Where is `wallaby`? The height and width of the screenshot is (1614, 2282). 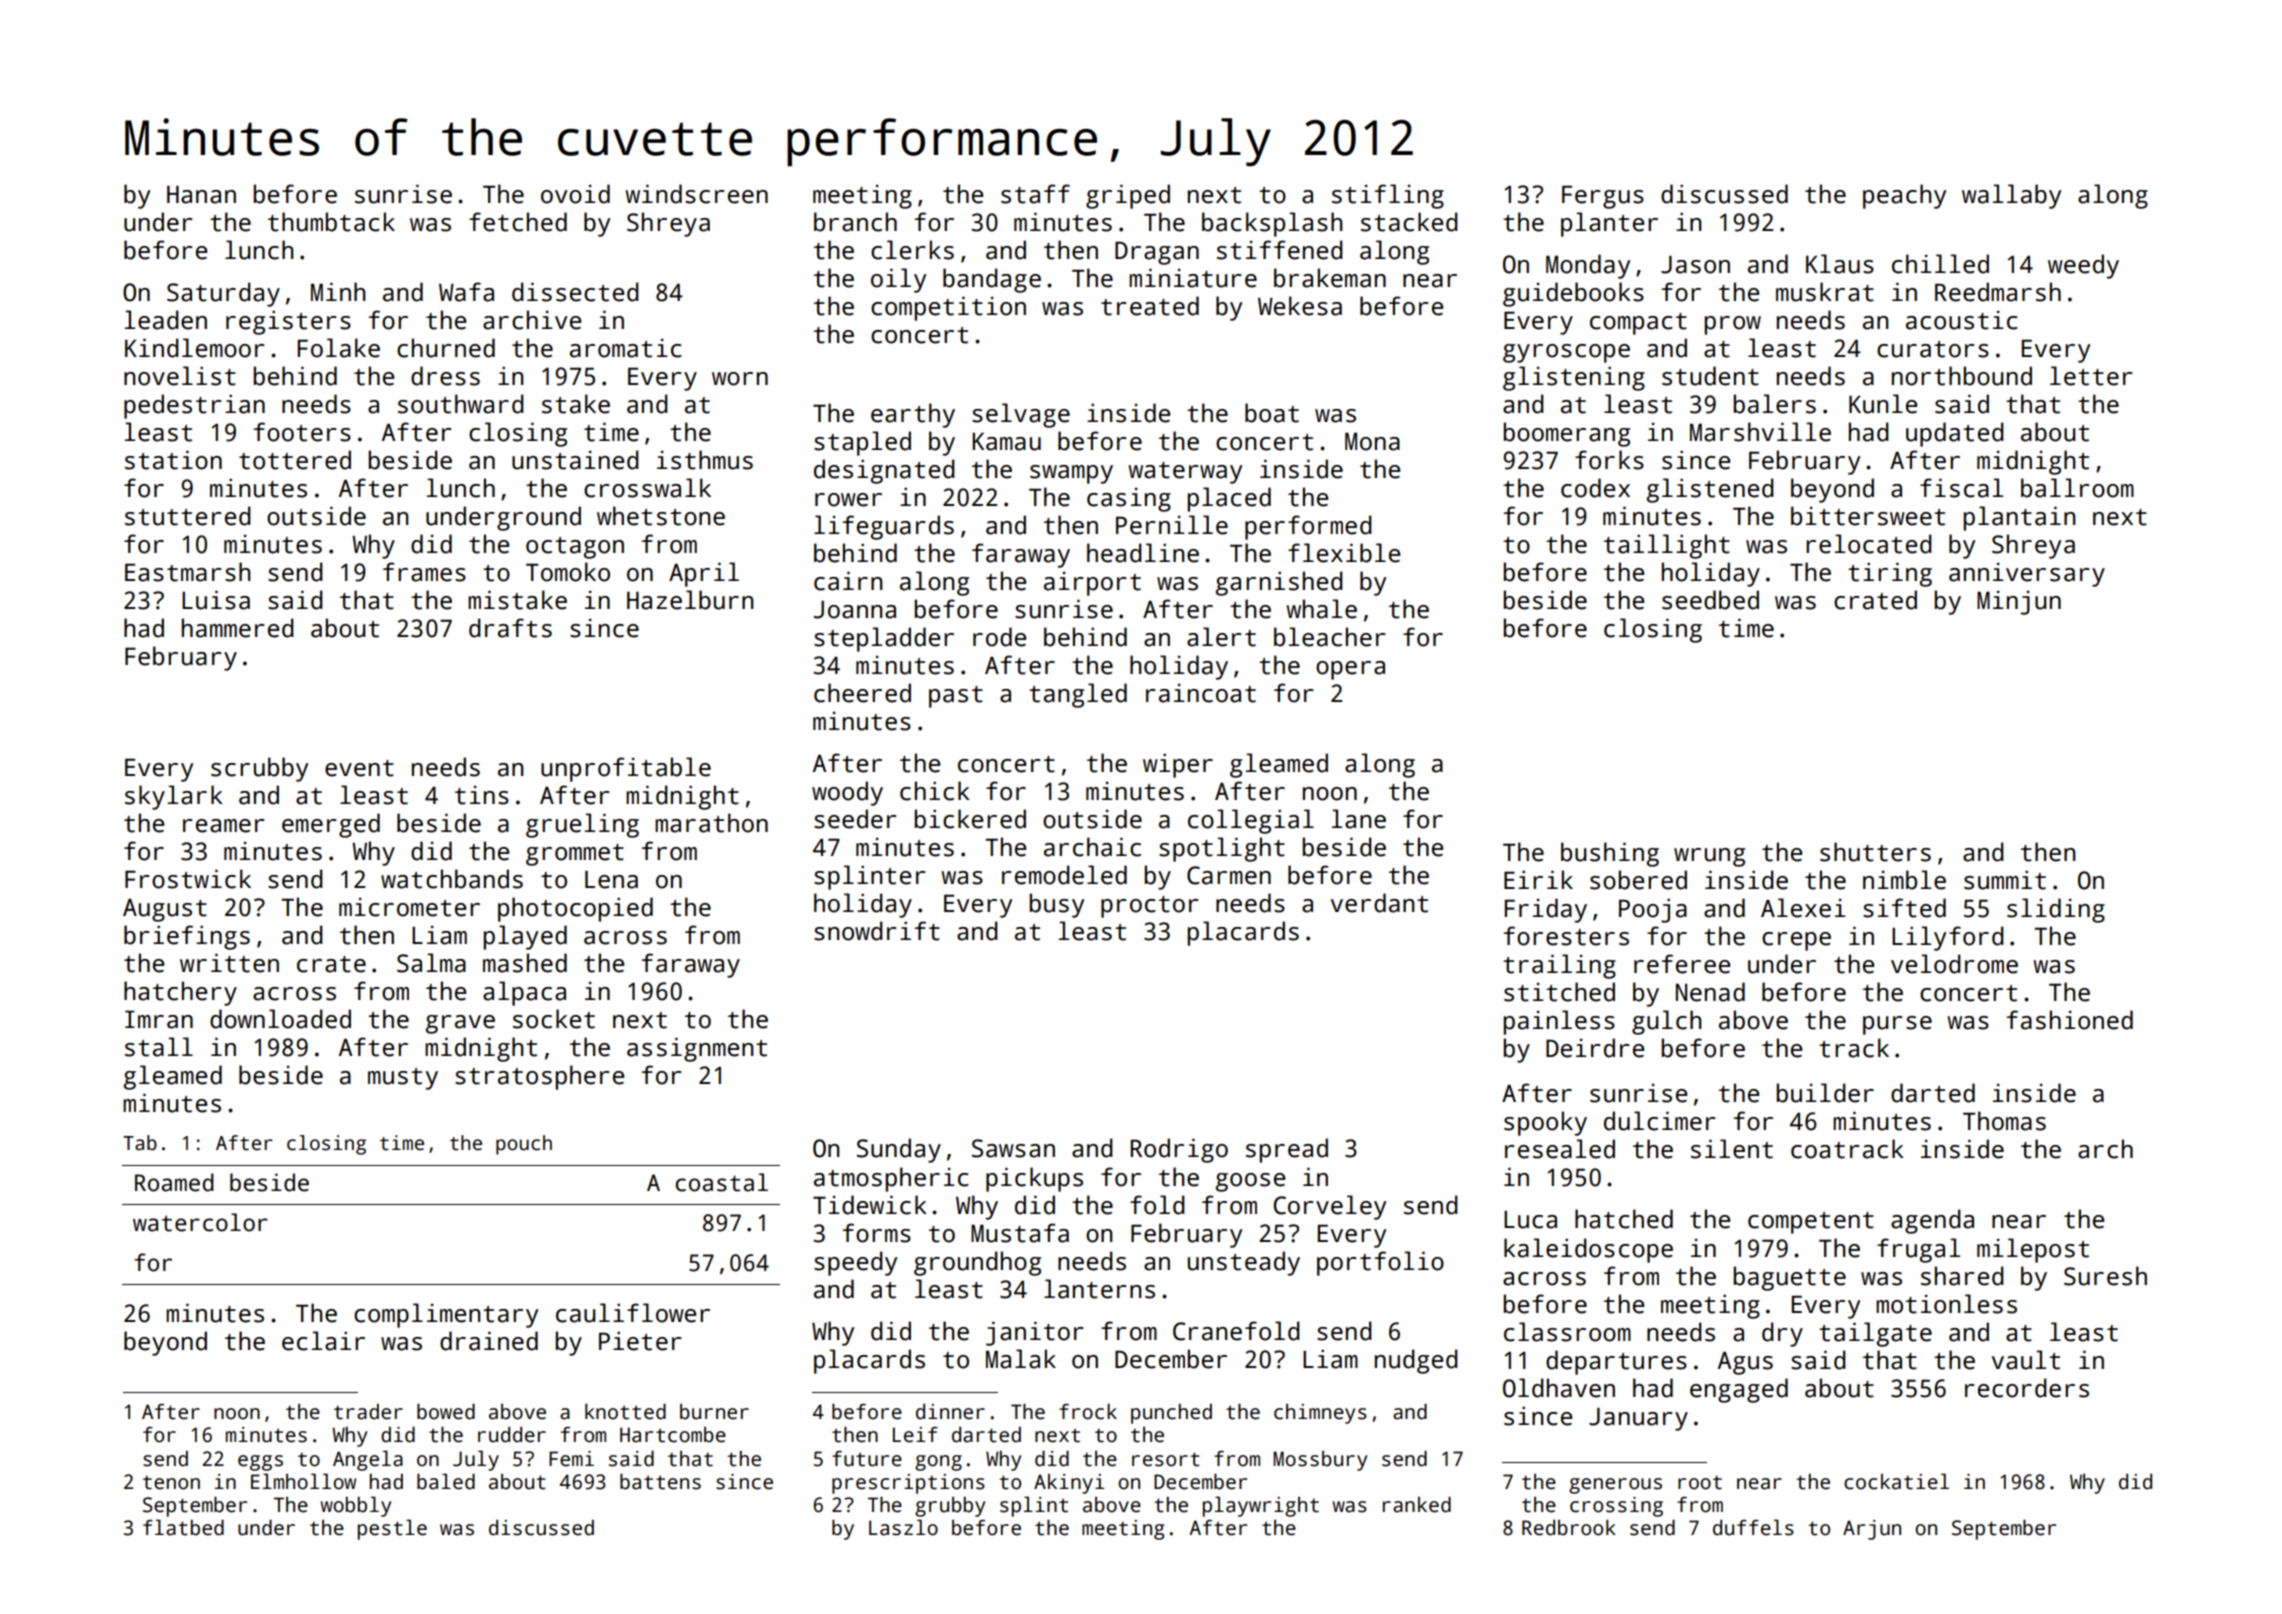
wallaby is located at coordinates (2011, 196).
